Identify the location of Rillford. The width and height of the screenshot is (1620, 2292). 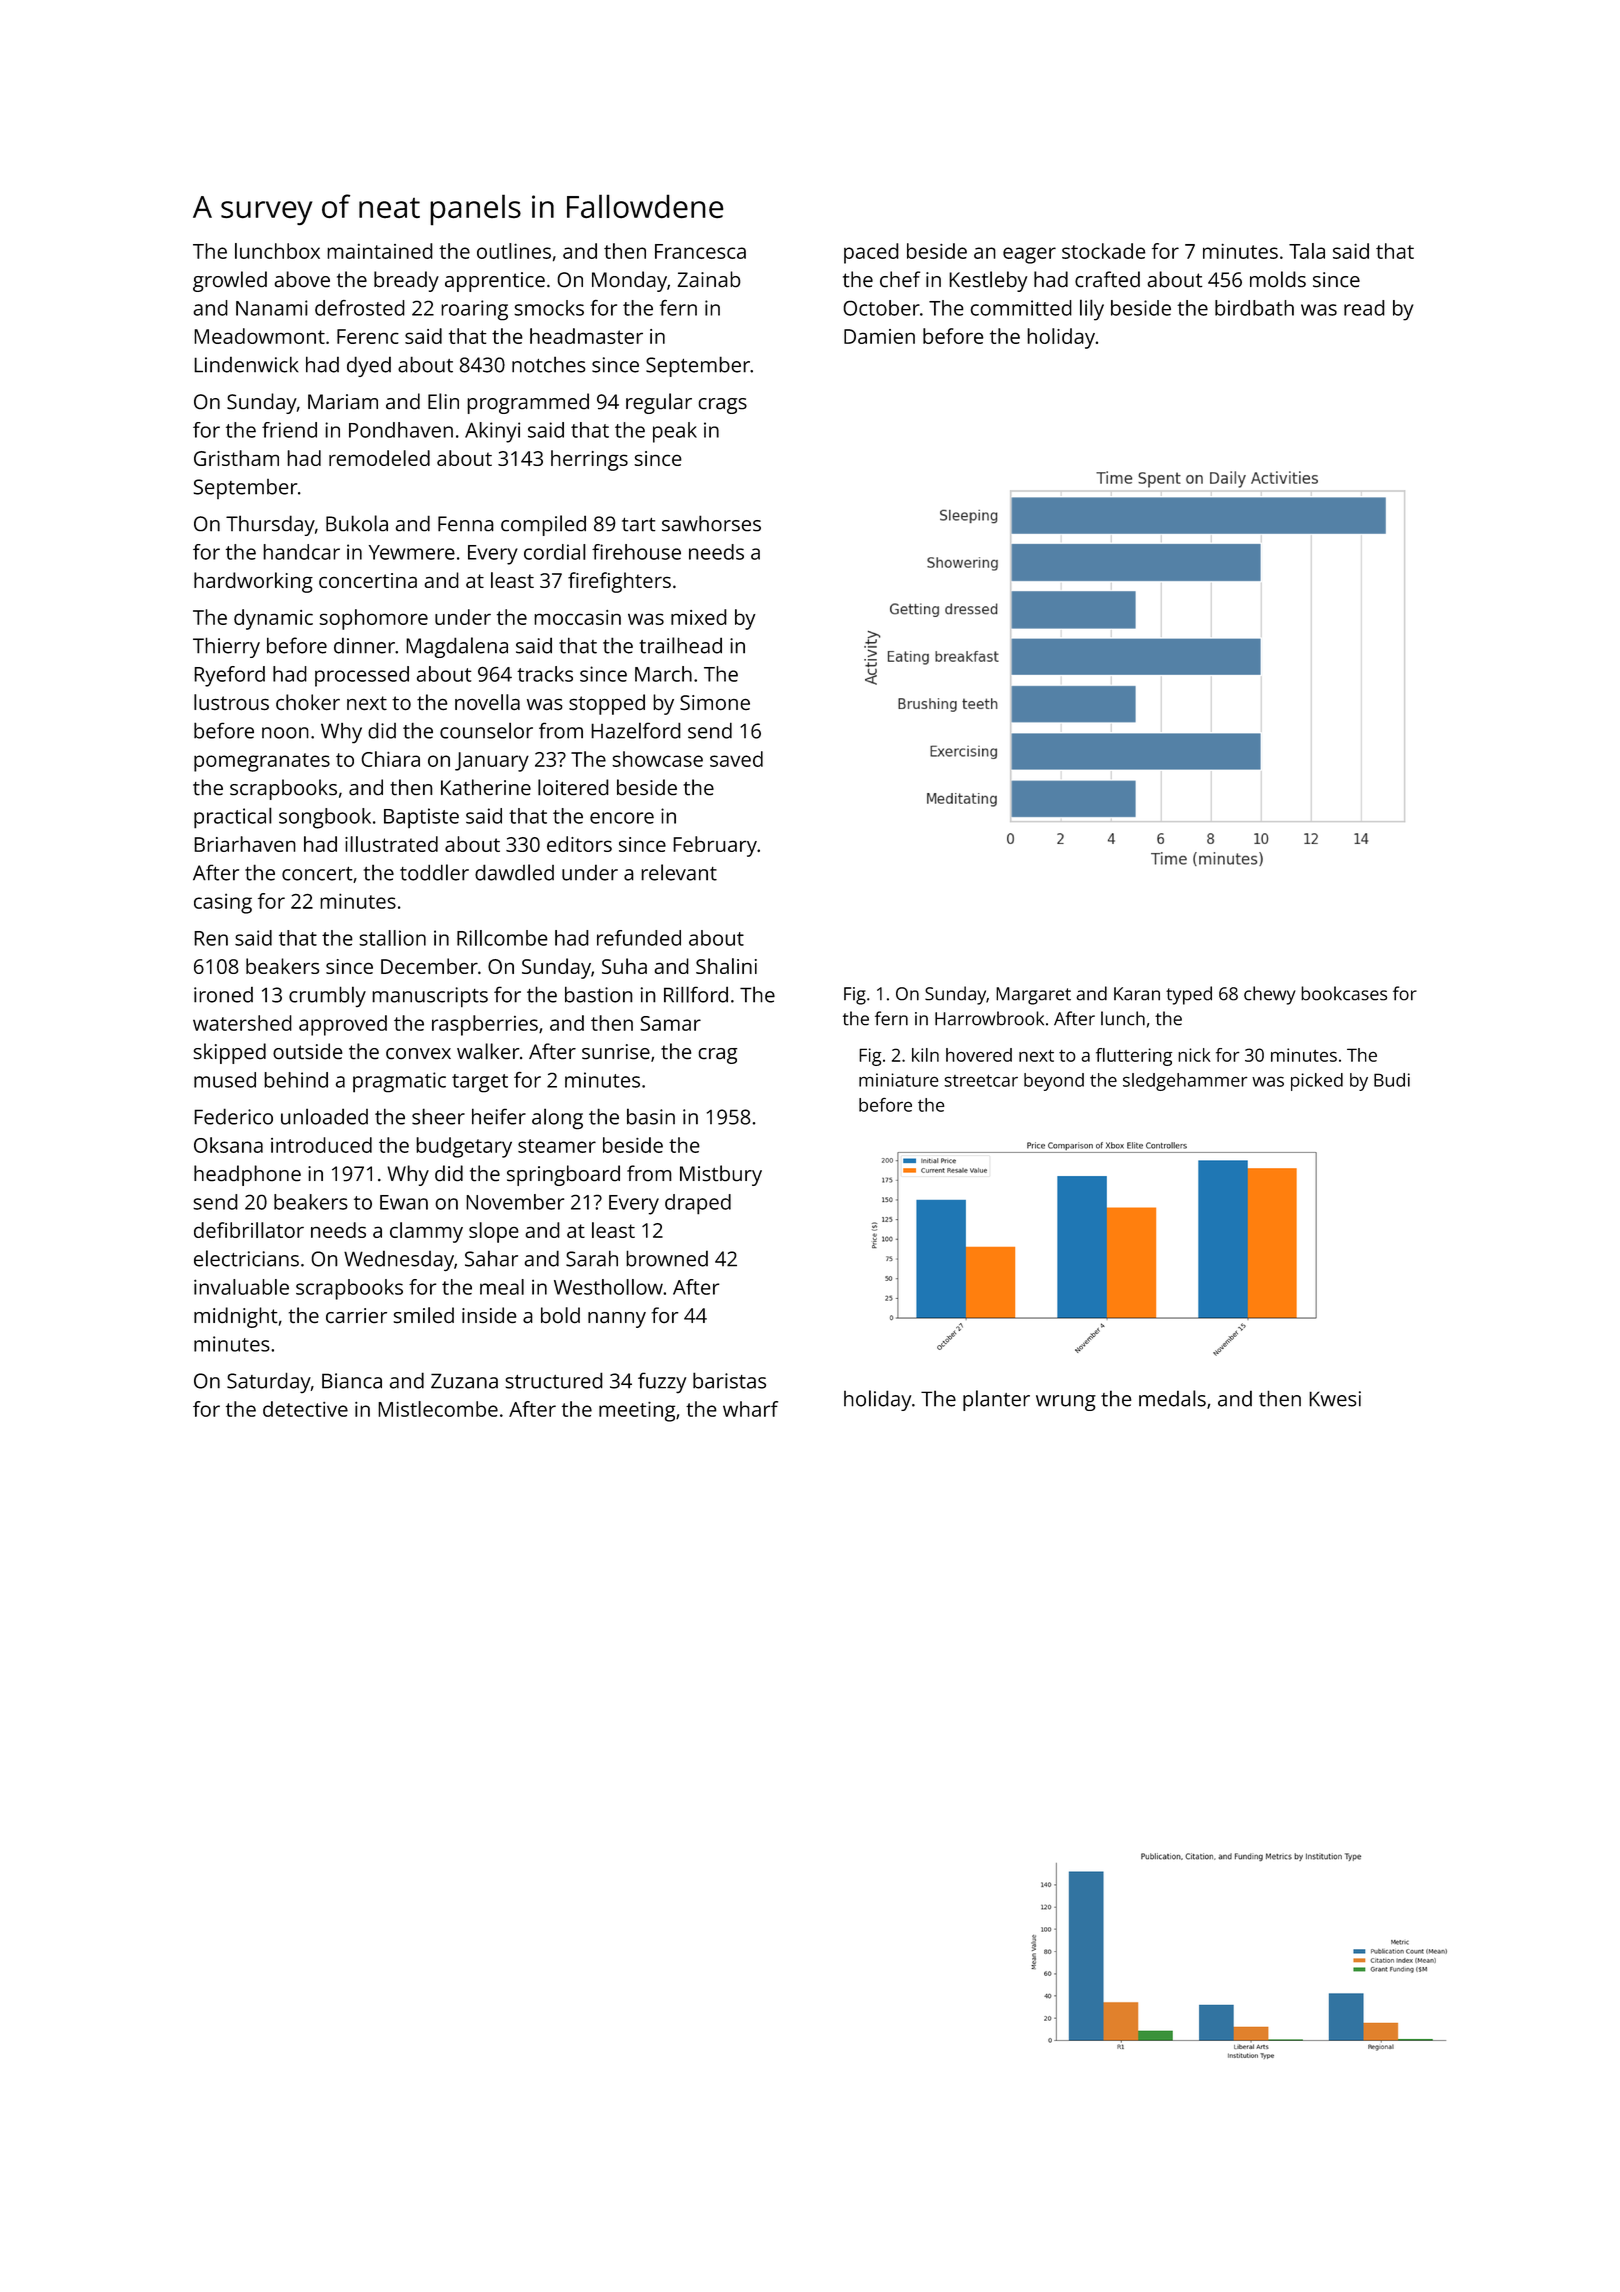
(696, 994).
